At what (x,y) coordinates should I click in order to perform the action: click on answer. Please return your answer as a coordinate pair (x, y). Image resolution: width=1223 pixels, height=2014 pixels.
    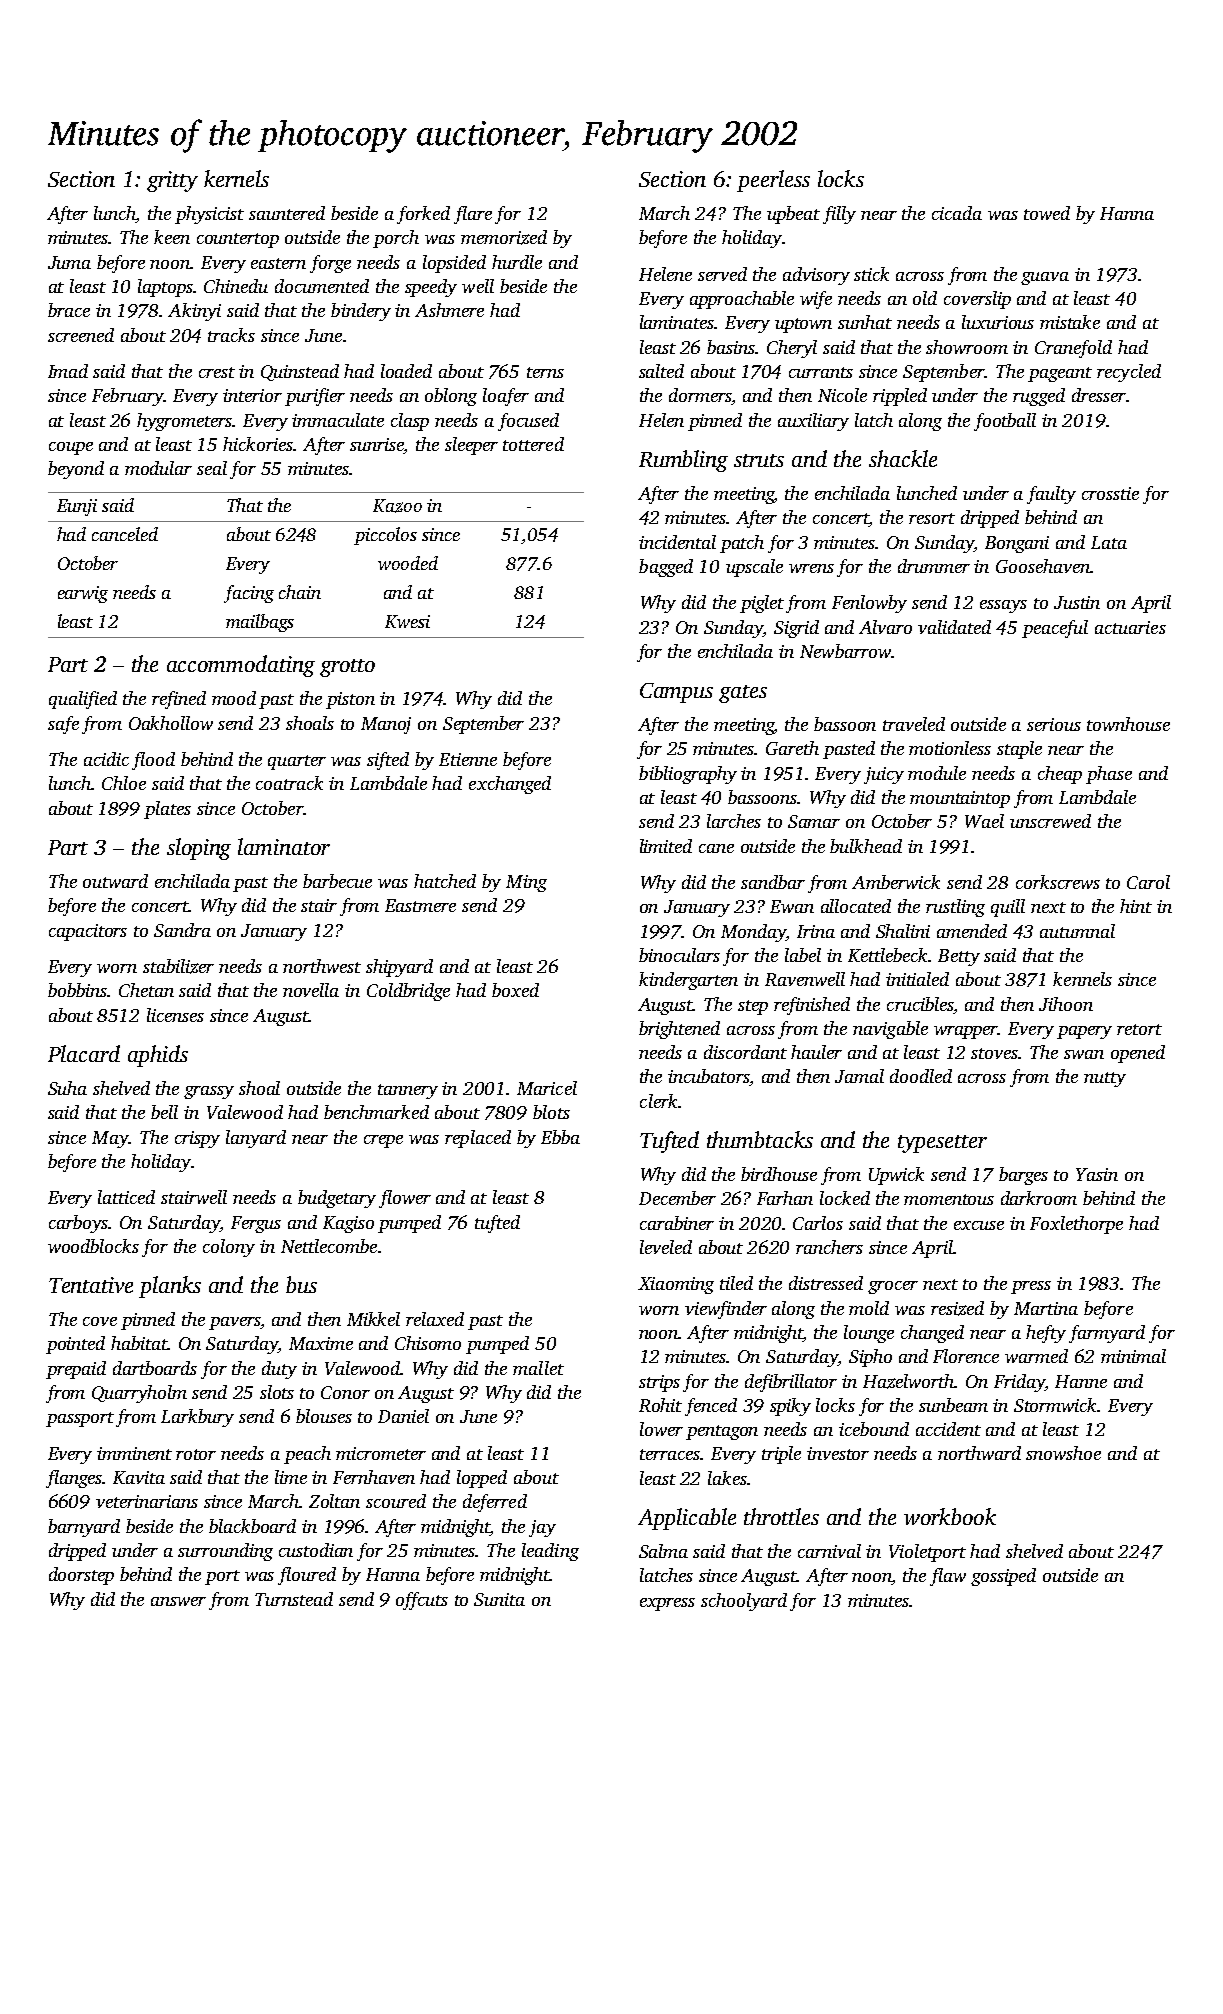
    Looking at the image, I should click on (178, 1601).
